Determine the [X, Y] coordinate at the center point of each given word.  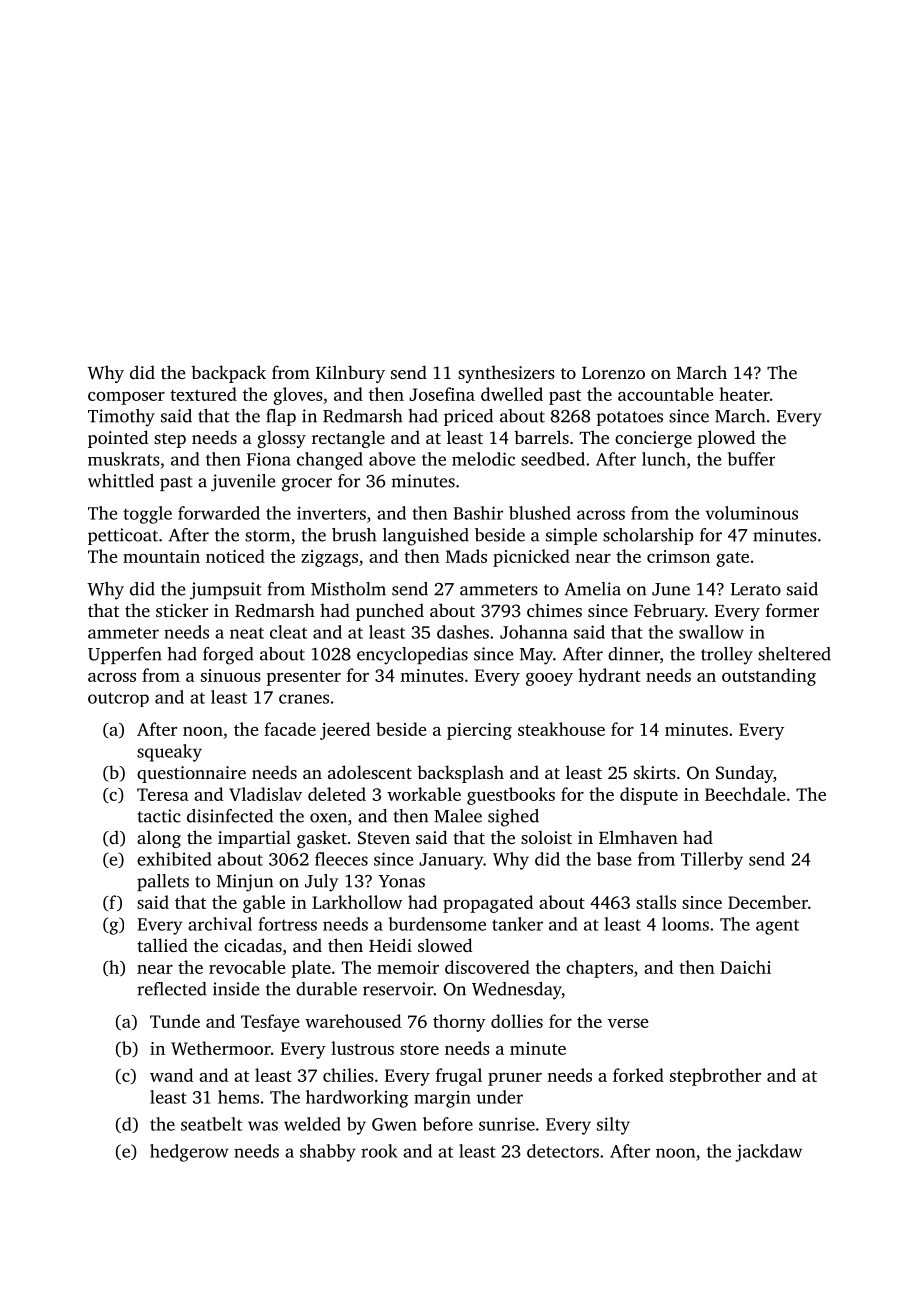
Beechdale [745, 794]
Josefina [442, 394]
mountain [161, 556]
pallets [163, 882]
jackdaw [768, 1153]
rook [379, 1151]
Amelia [593, 589]
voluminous [751, 513]
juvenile [243, 483]
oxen [328, 818]
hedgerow [189, 1153]
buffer [751, 459]
